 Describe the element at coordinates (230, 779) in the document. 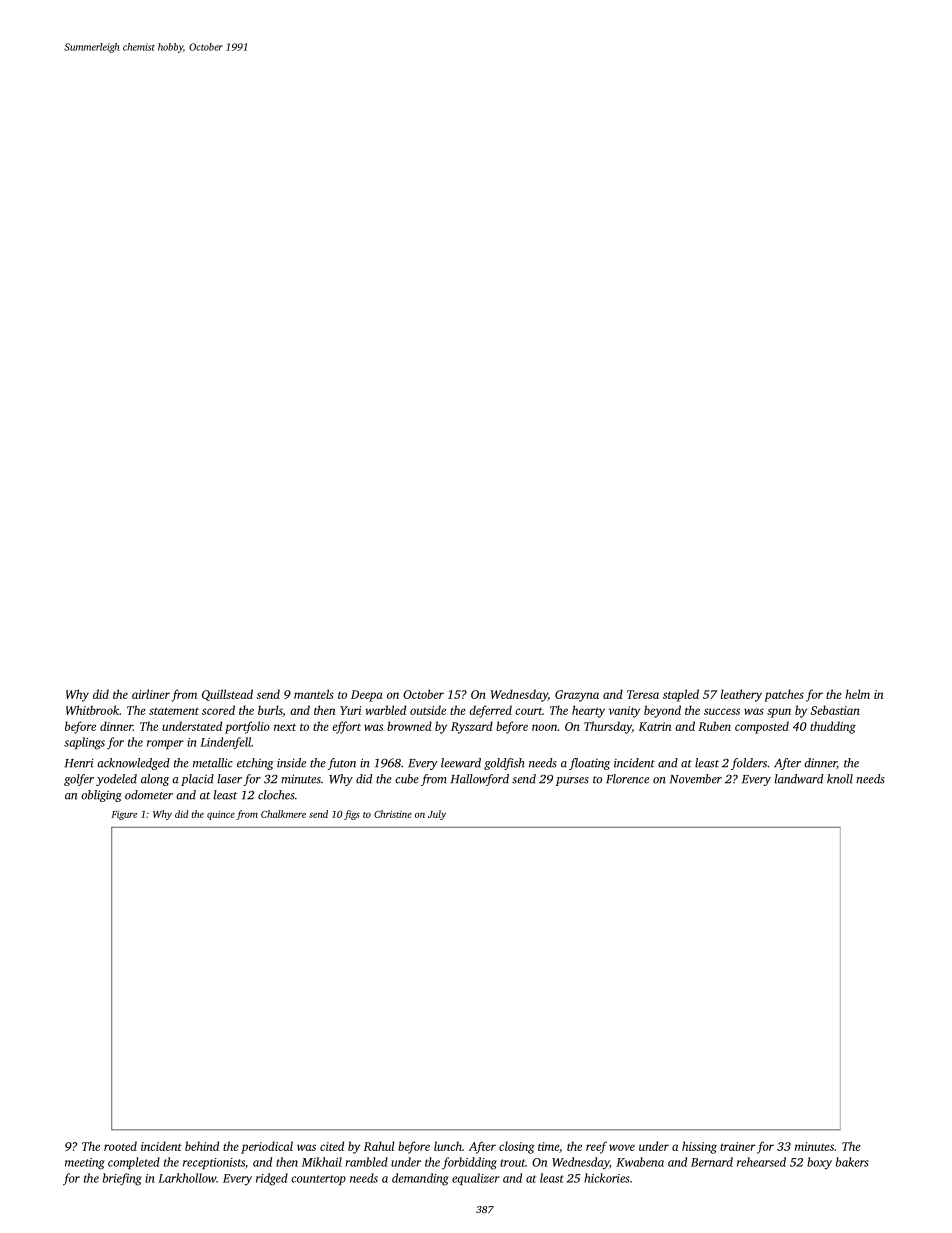

I see `laser` at that location.
